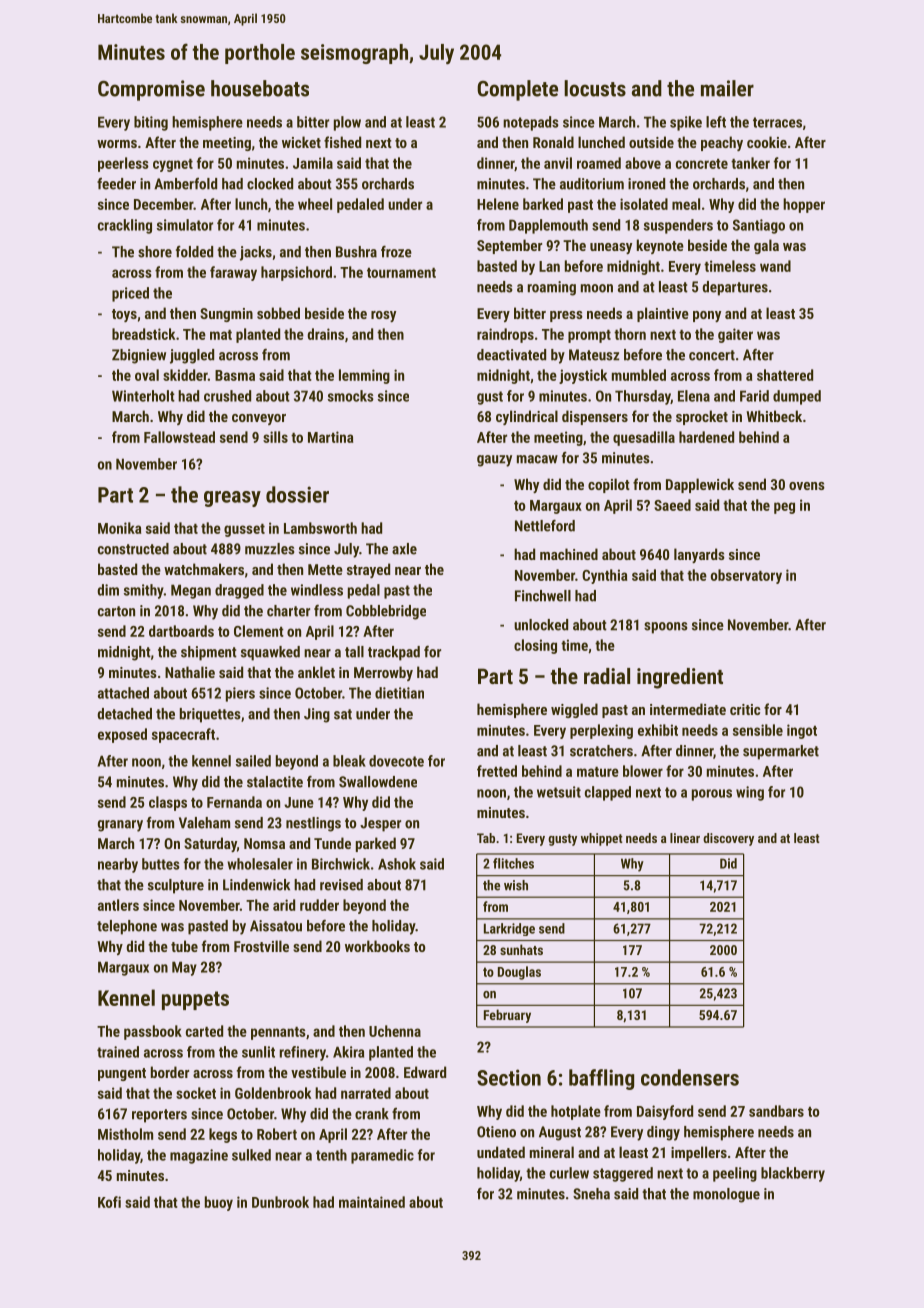 Image resolution: width=924 pixels, height=1308 pixels. Describe the element at coordinates (666, 628) in the screenshot. I see `spoons` at that location.
